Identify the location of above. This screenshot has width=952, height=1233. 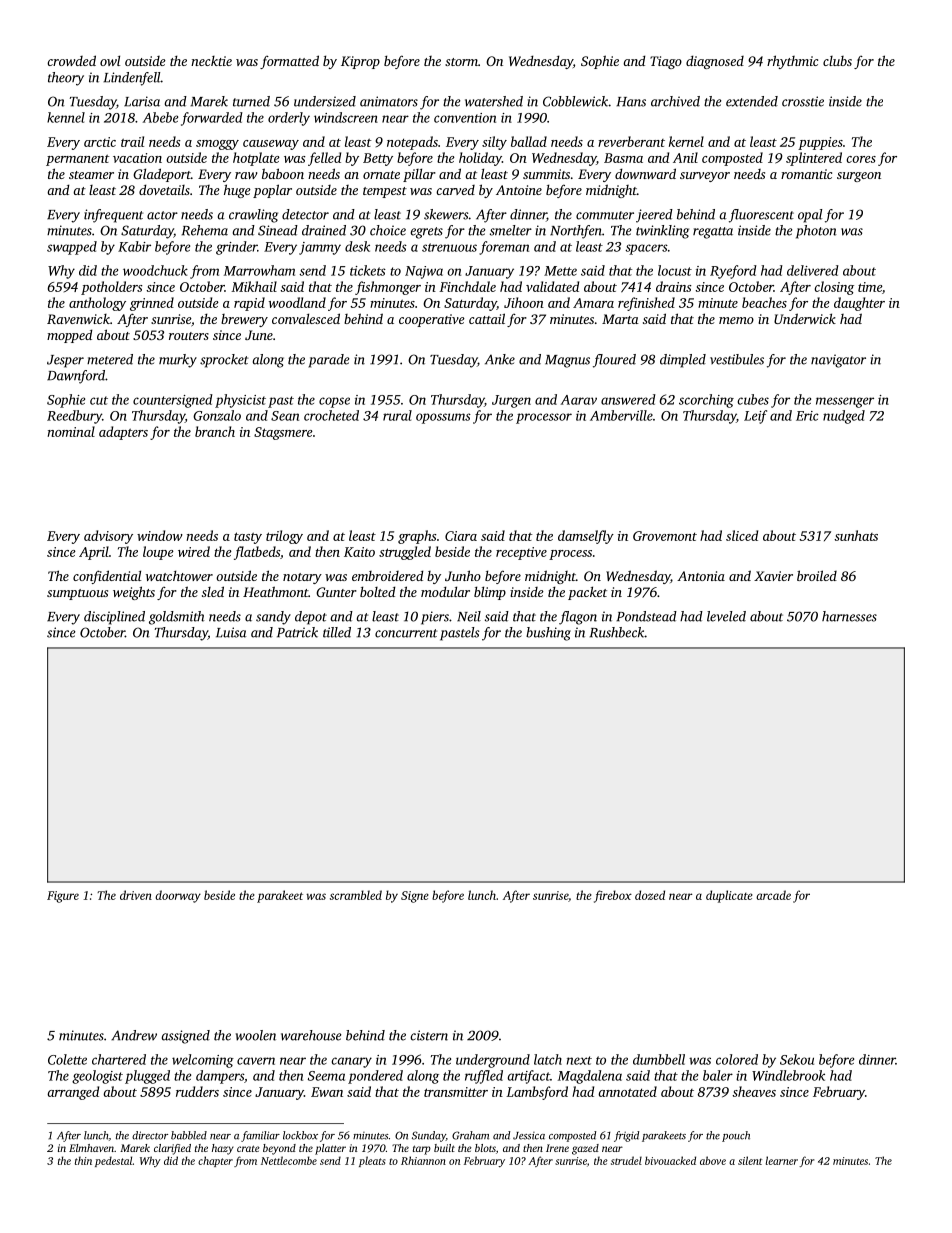
(713, 1160).
